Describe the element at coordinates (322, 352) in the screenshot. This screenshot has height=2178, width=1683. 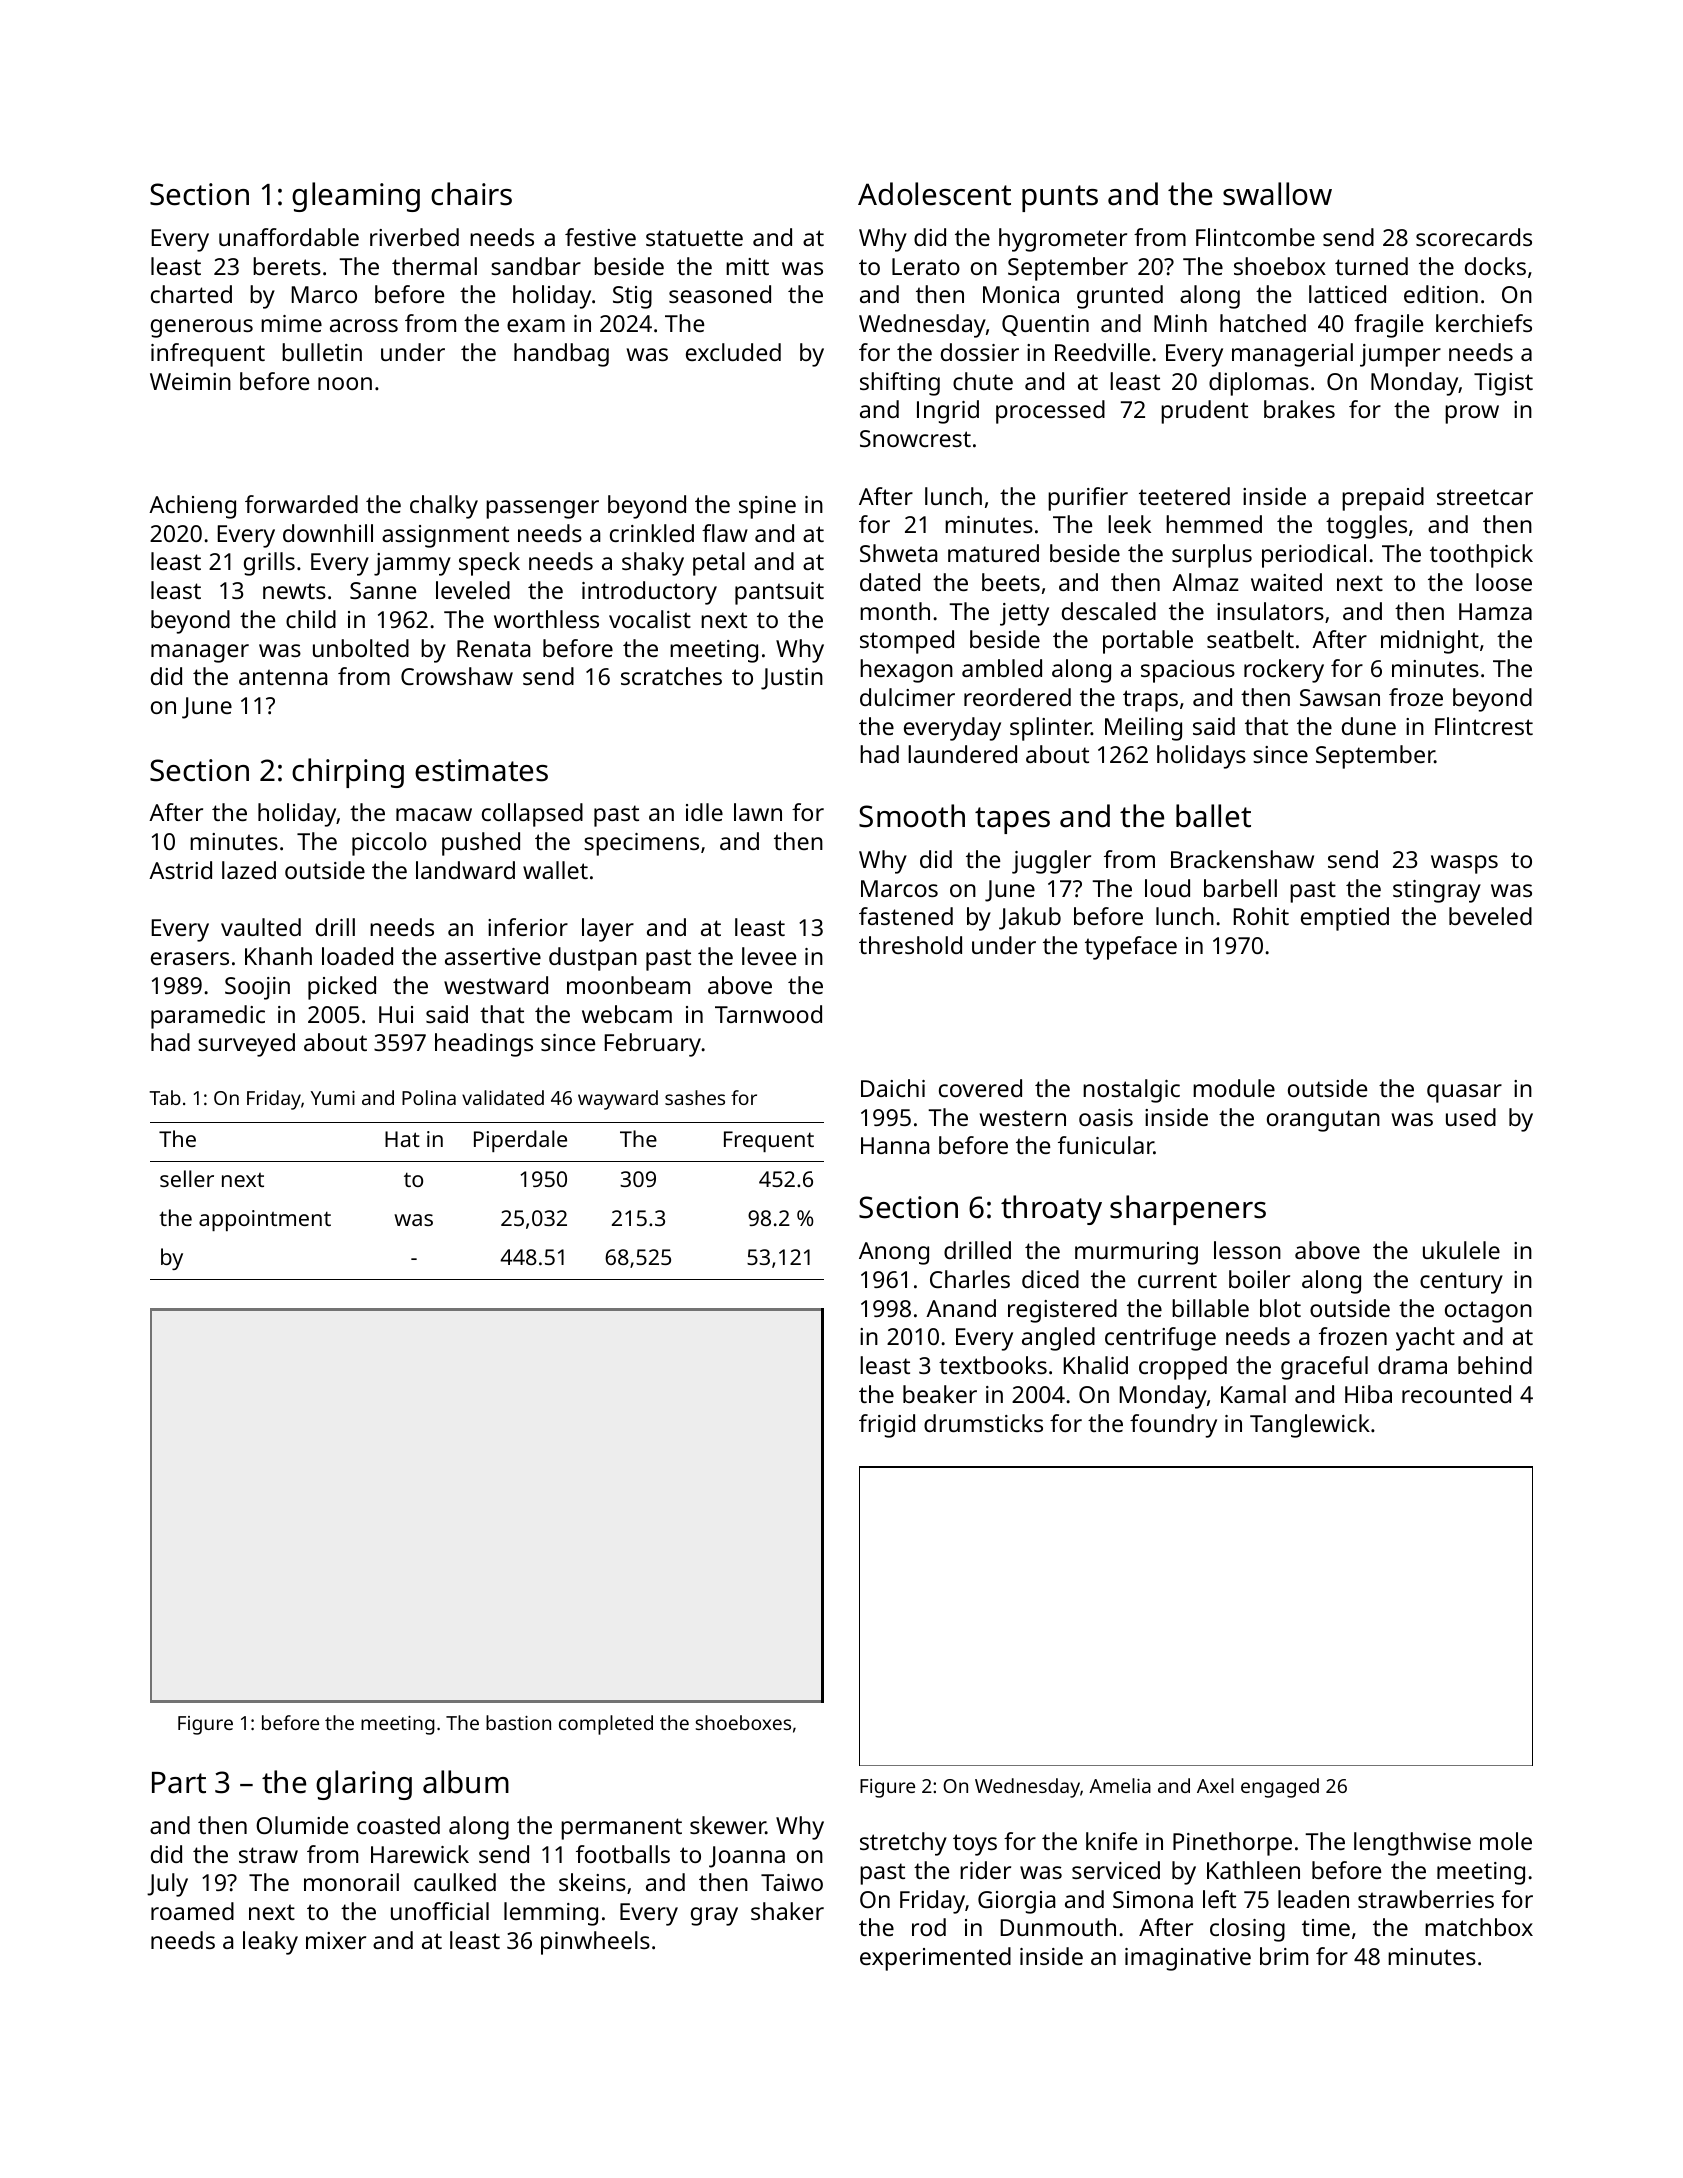
I see `bulletin` at that location.
